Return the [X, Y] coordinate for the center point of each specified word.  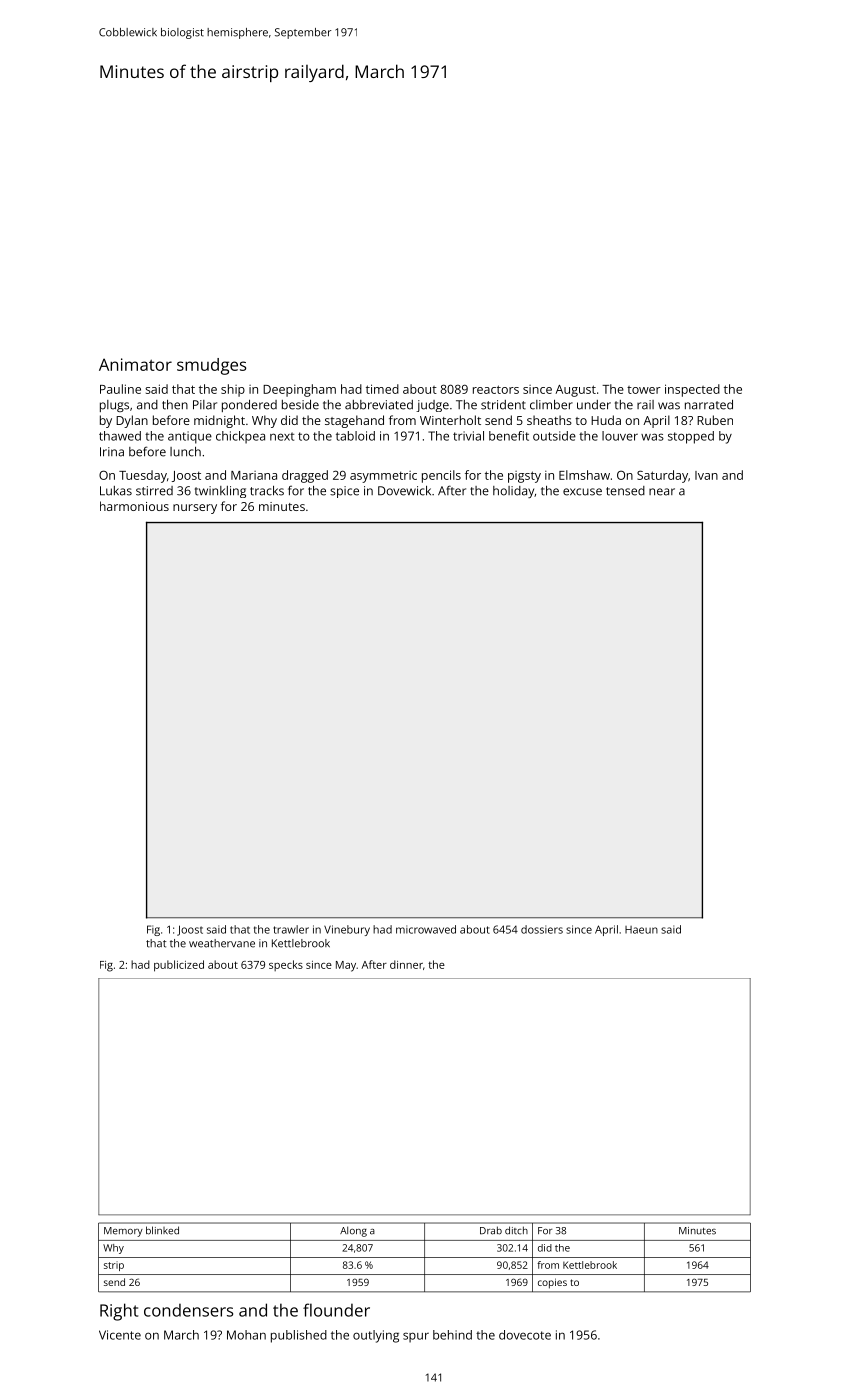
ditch [516, 1230]
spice [344, 492]
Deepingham [299, 390]
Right [119, 1312]
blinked [162, 1230]
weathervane [222, 943]
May [346, 966]
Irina [112, 452]
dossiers [542, 929]
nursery [195, 509]
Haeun [641, 930]
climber [551, 405]
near [662, 492]
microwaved [426, 929]
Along [353, 1231]
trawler [291, 929]
